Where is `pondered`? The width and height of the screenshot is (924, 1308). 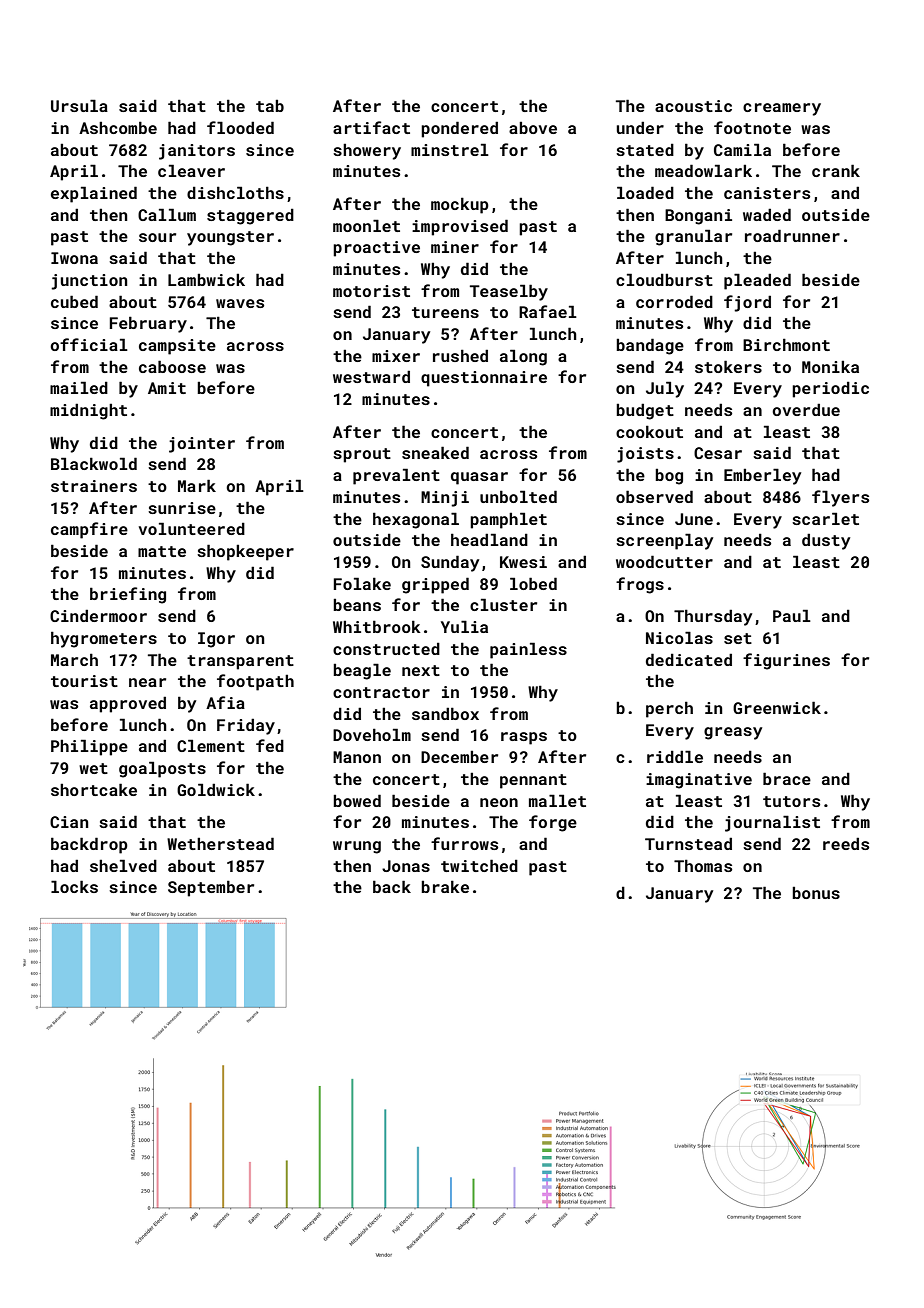 pondered is located at coordinates (459, 129).
